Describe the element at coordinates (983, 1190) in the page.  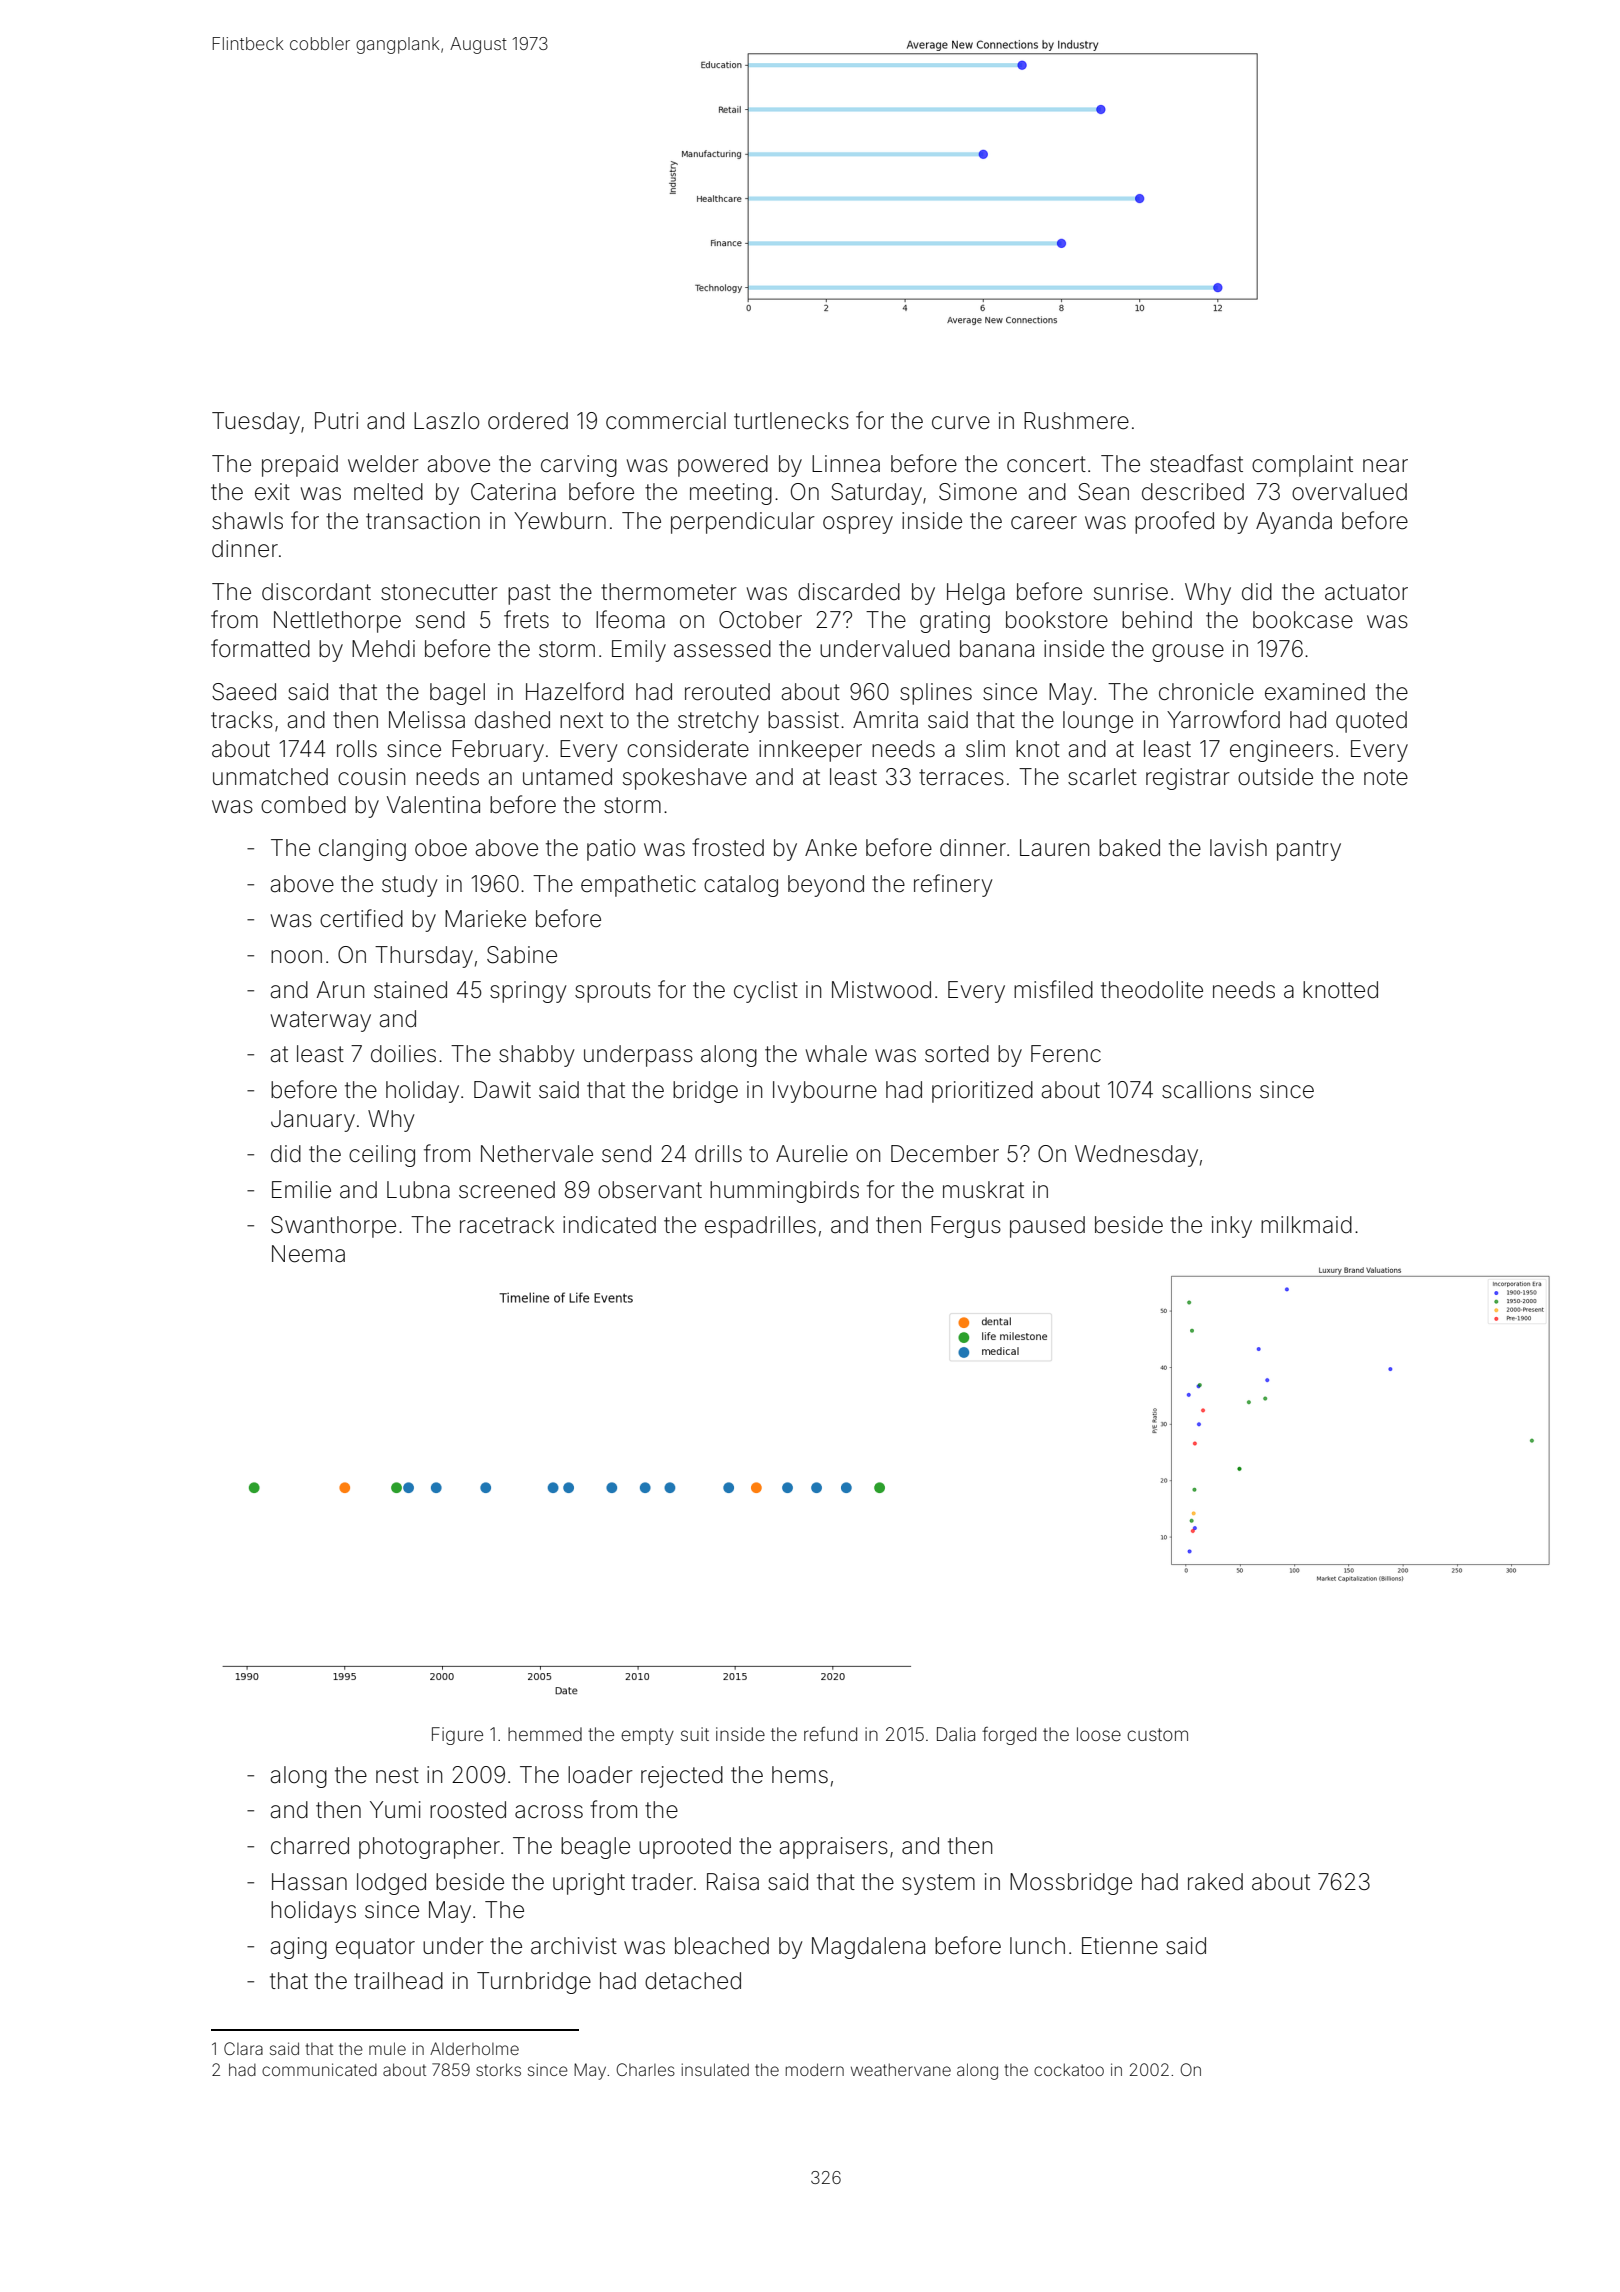
I see `muskrat` at that location.
